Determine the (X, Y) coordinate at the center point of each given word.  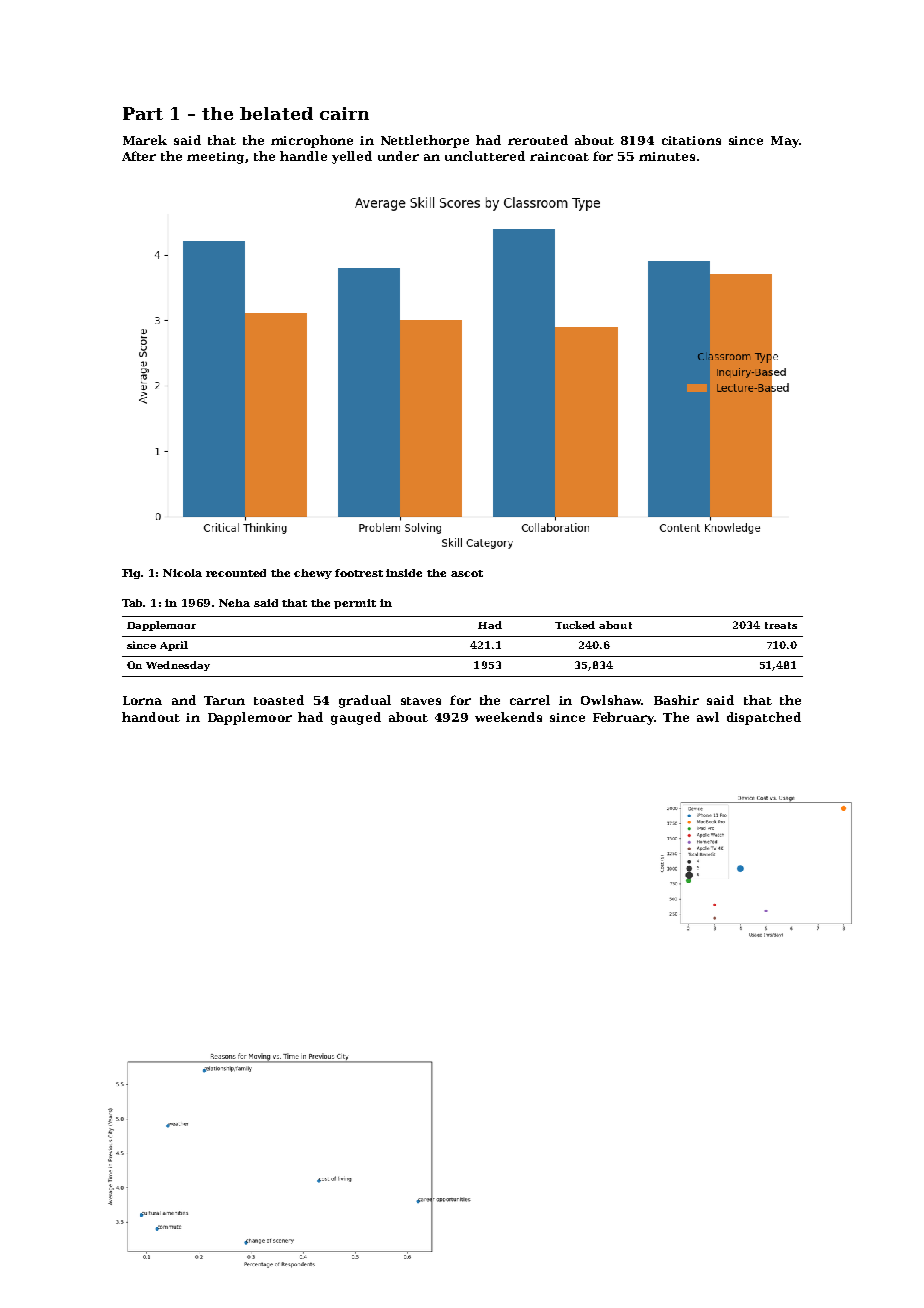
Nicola (182, 573)
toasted (279, 700)
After (139, 156)
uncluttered (485, 156)
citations (691, 140)
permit (355, 604)
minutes (667, 156)
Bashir (676, 700)
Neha (234, 603)
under (398, 156)
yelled (352, 157)
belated (276, 113)
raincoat (559, 156)
